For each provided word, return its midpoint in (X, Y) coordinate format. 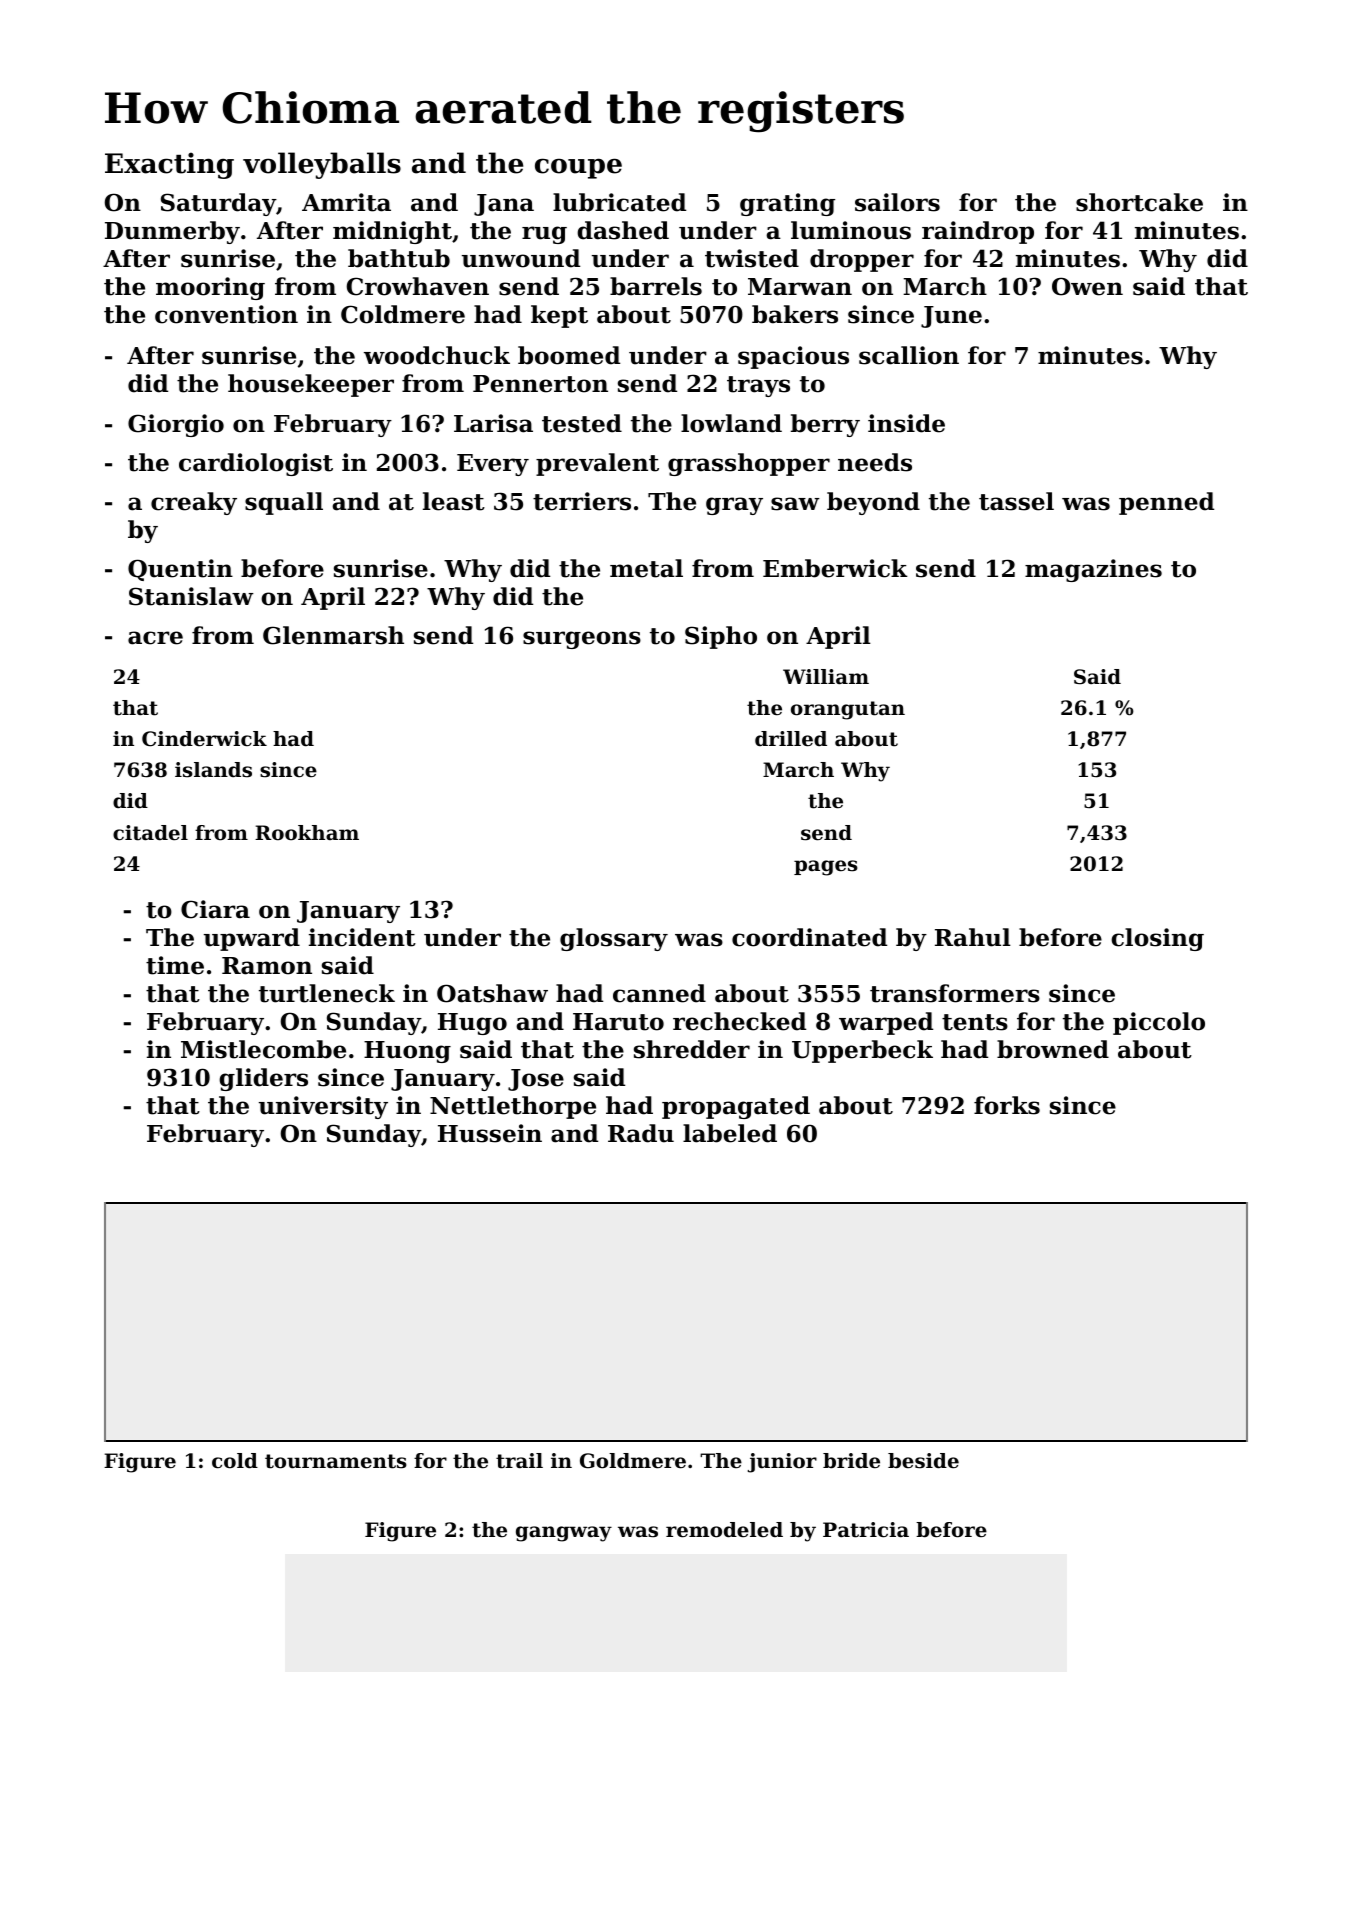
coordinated (809, 937)
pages (826, 868)
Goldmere (633, 1461)
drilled (791, 739)
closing (1157, 939)
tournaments (336, 1461)
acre (155, 638)
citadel (150, 833)
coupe (578, 168)
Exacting (169, 165)
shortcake (1139, 202)
